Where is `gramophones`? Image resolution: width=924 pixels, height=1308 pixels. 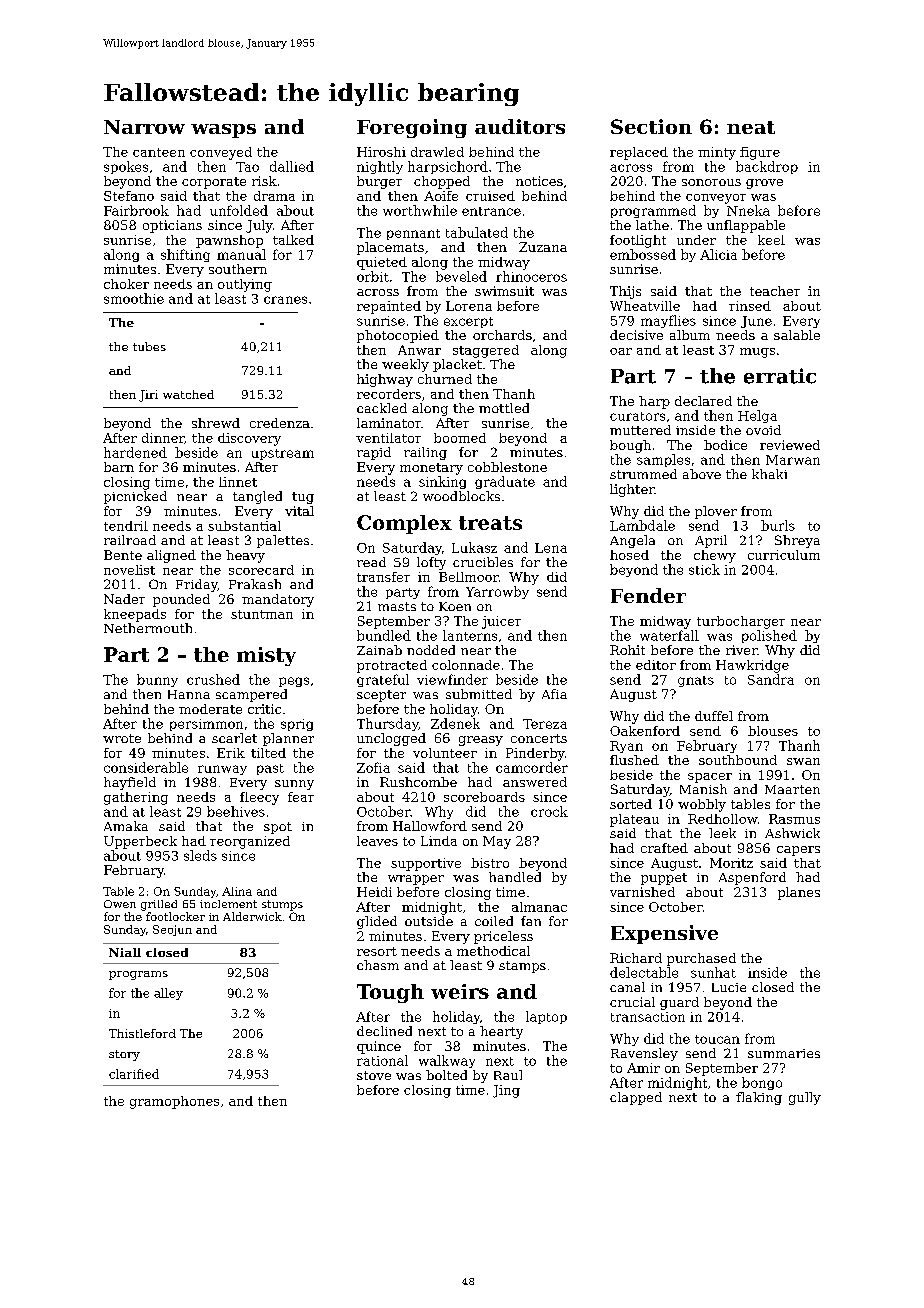 gramophones is located at coordinates (174, 1102).
